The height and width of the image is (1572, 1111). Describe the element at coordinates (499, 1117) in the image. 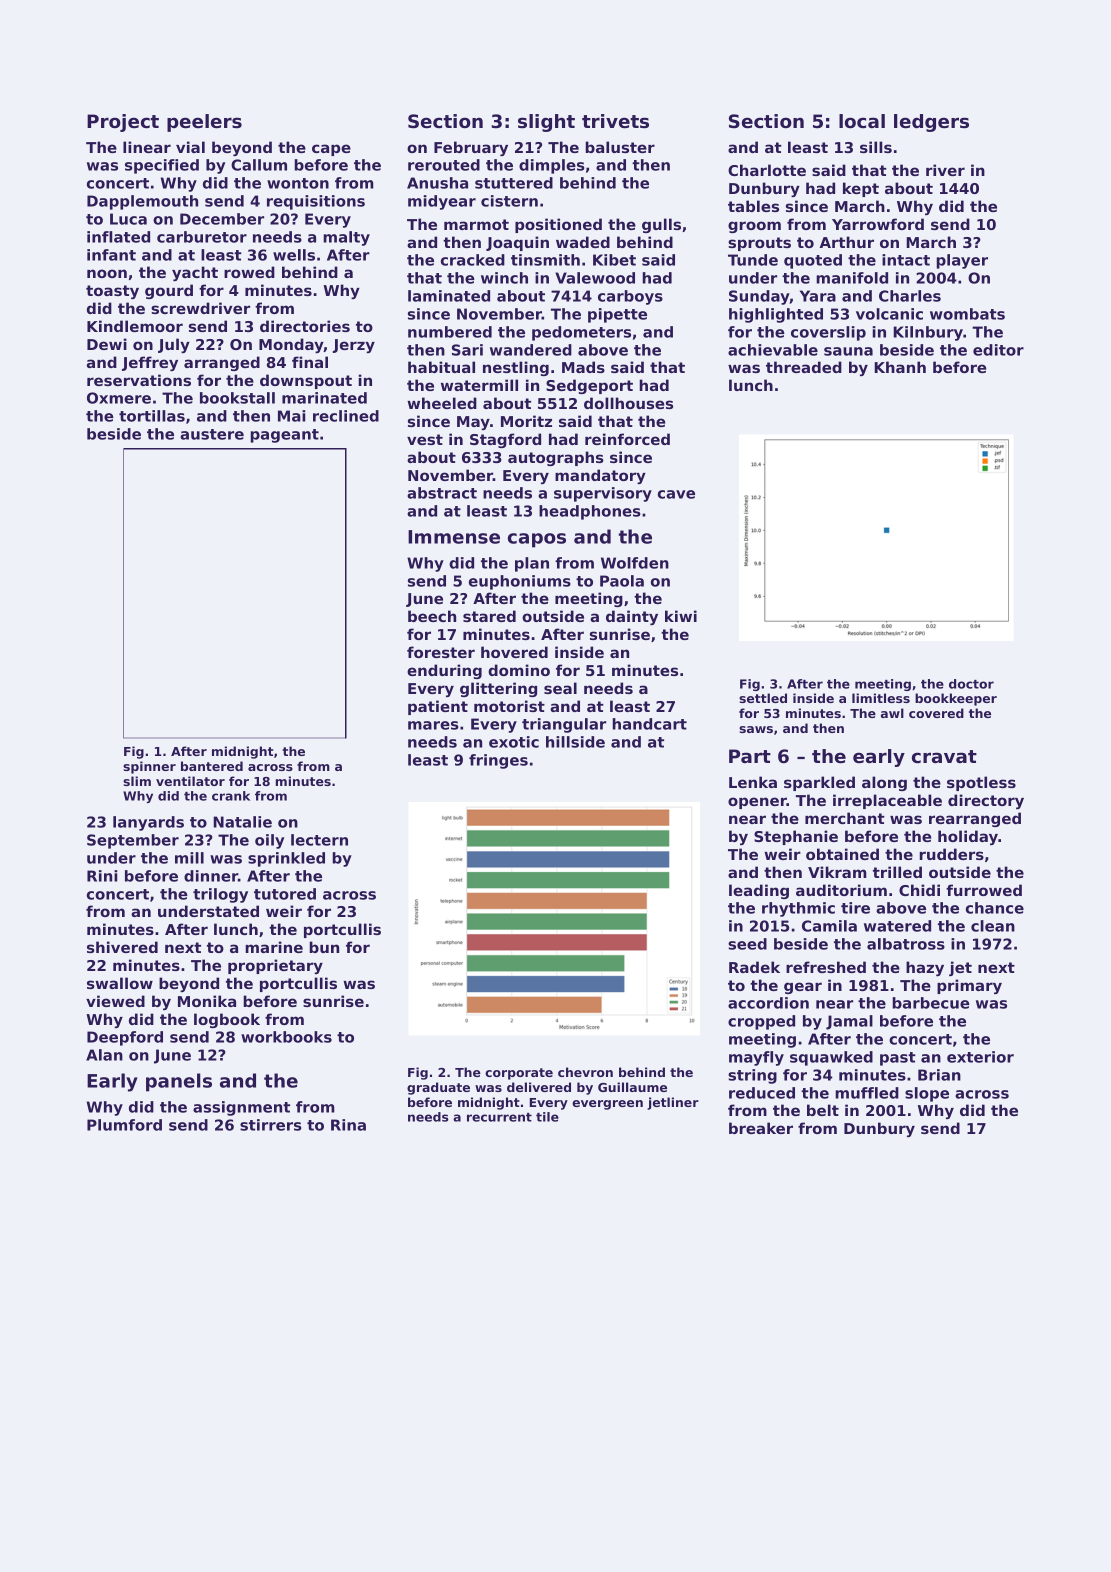

I see `recurrent` at that location.
